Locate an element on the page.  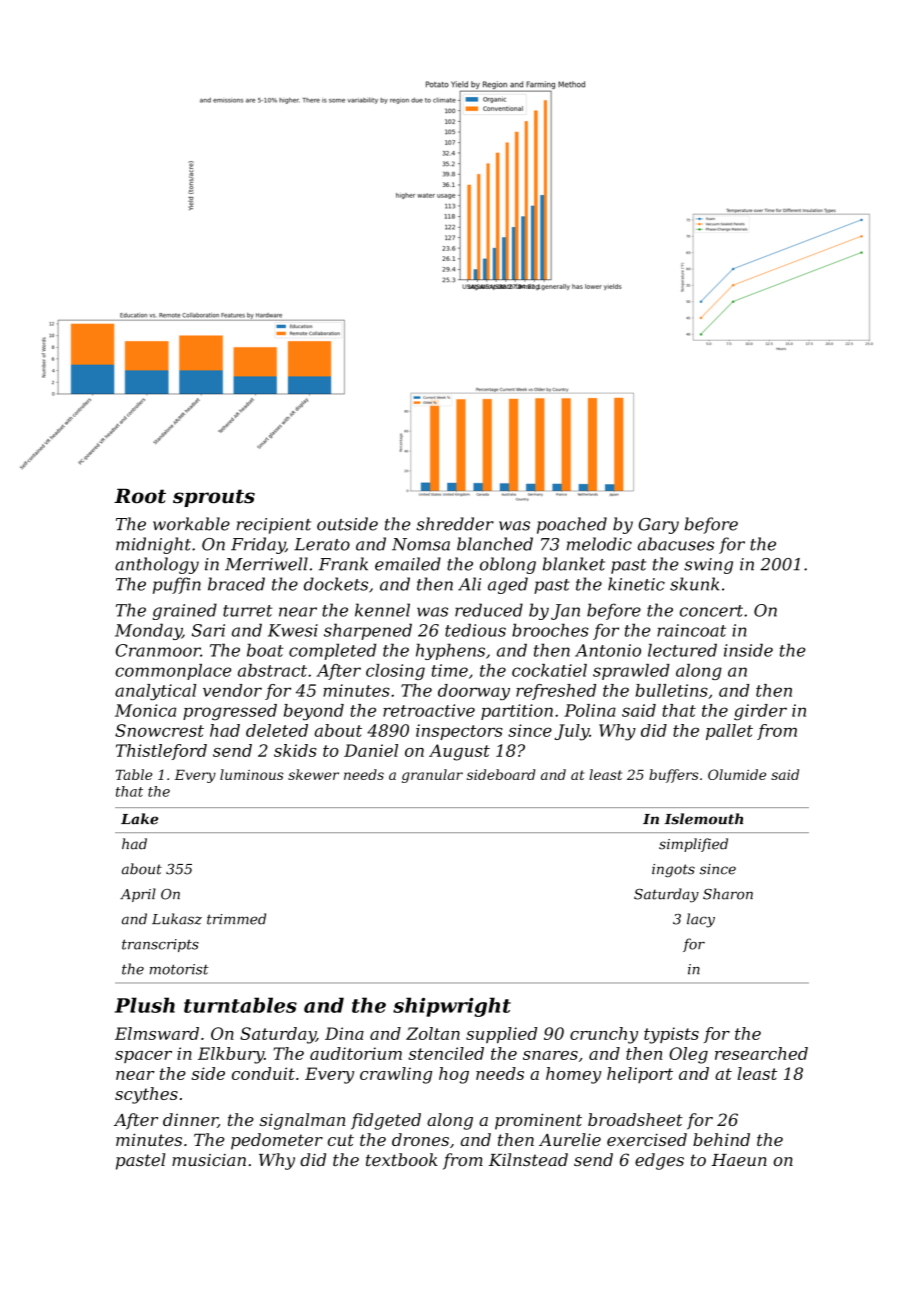
supplied is located at coordinates (501, 1035).
